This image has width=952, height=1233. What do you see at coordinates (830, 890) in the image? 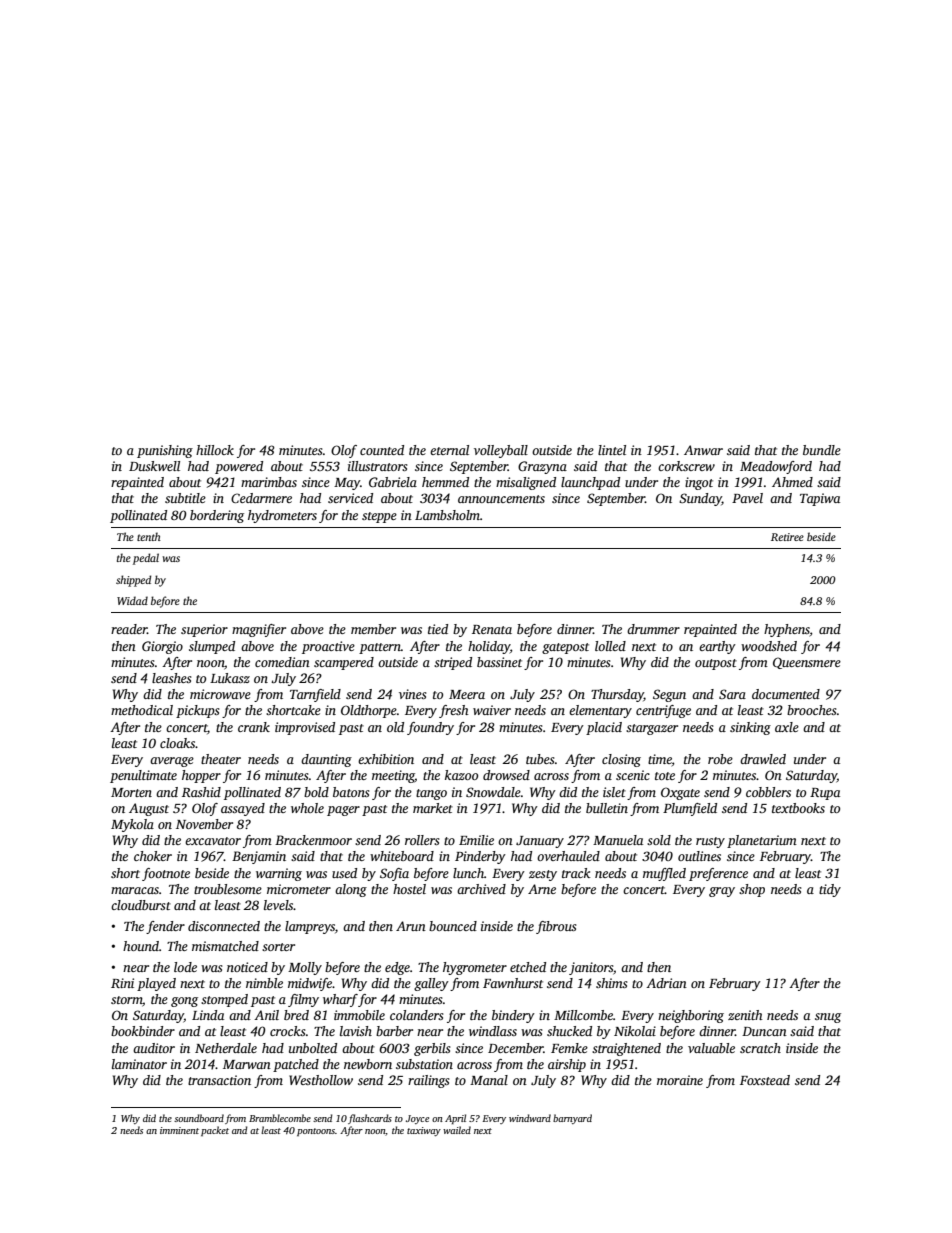
I see `tidy` at bounding box center [830, 890].
